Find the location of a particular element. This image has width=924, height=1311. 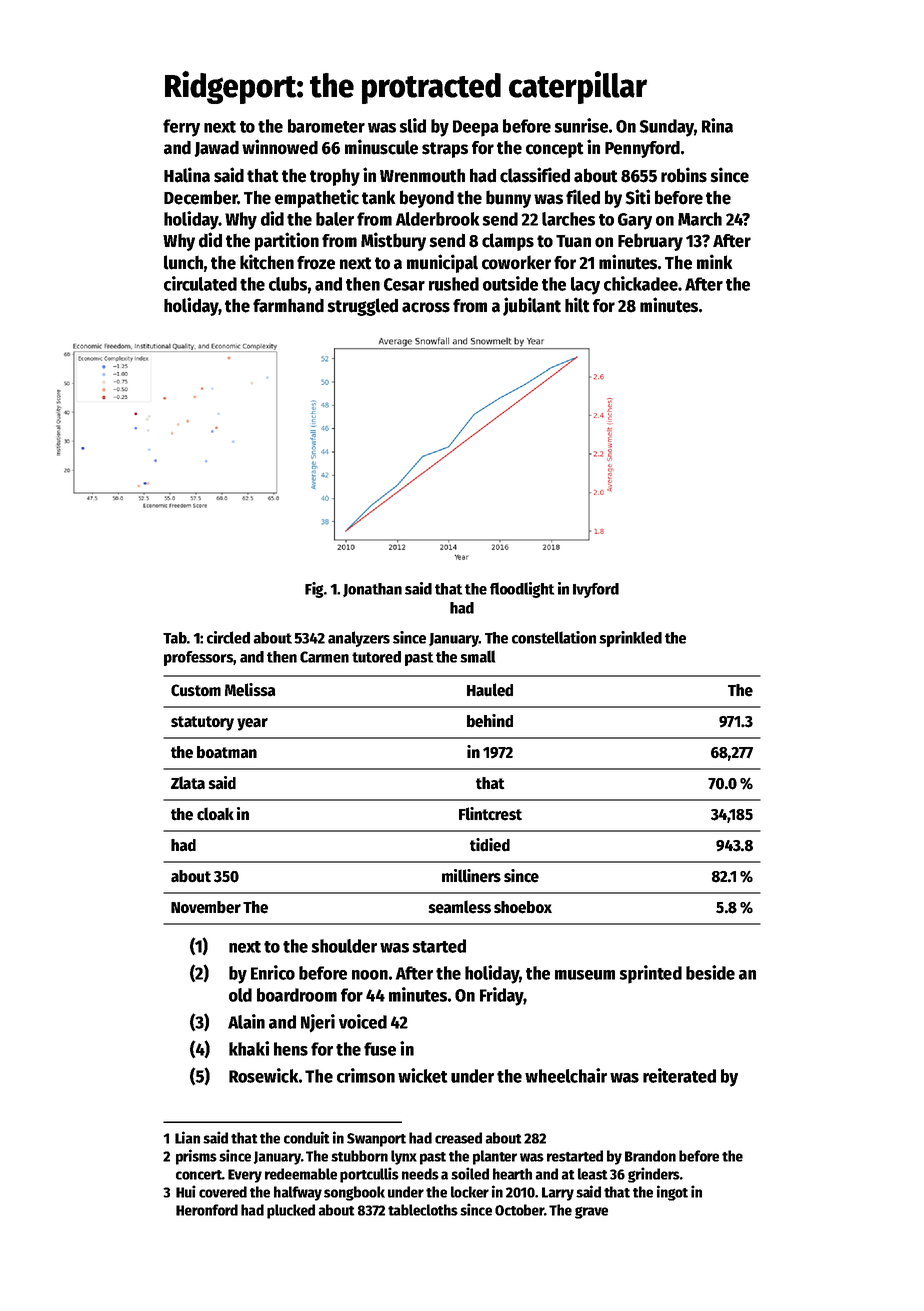

cloak is located at coordinates (215, 814).
